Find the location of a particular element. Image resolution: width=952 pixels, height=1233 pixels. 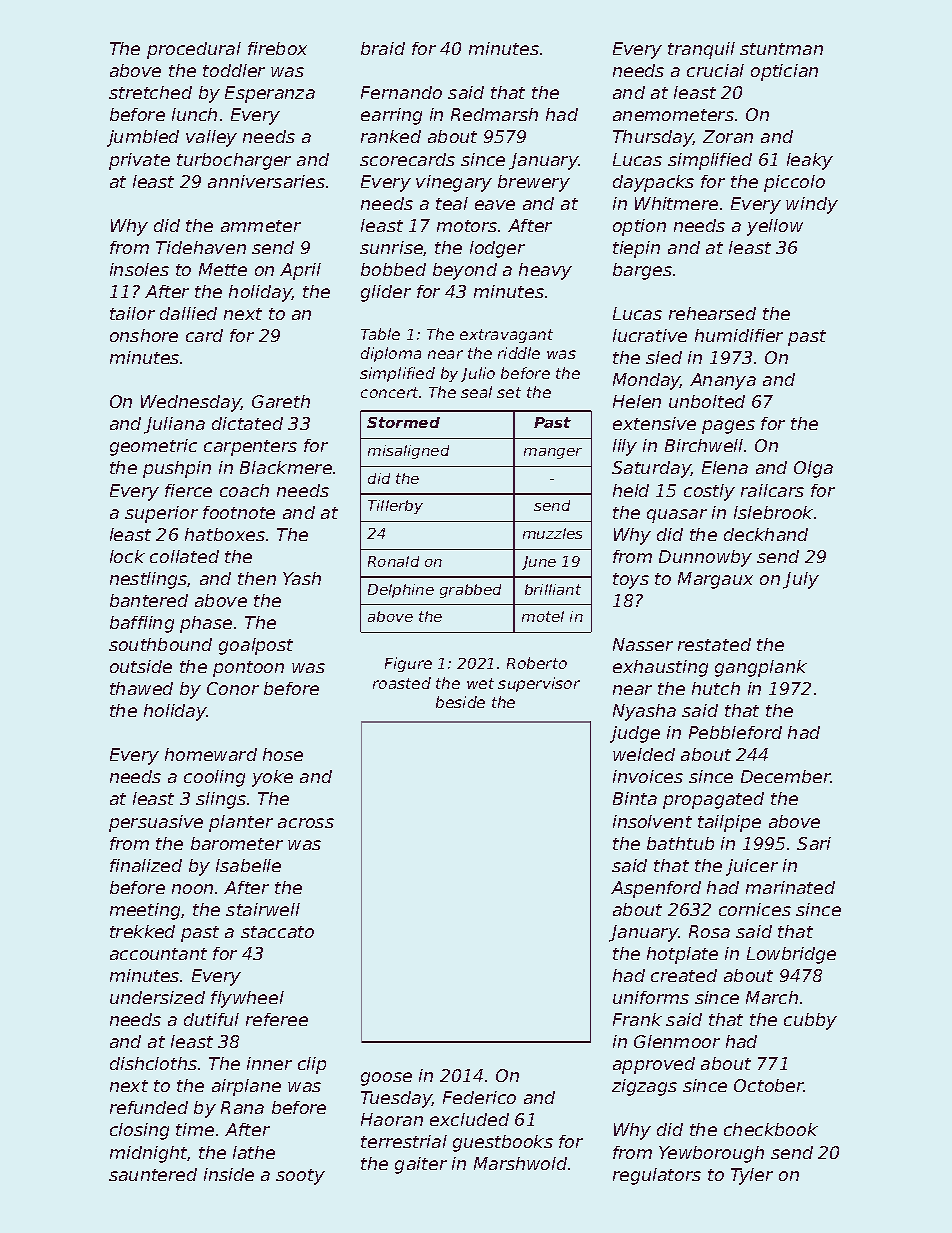

sooty is located at coordinates (300, 1177).
